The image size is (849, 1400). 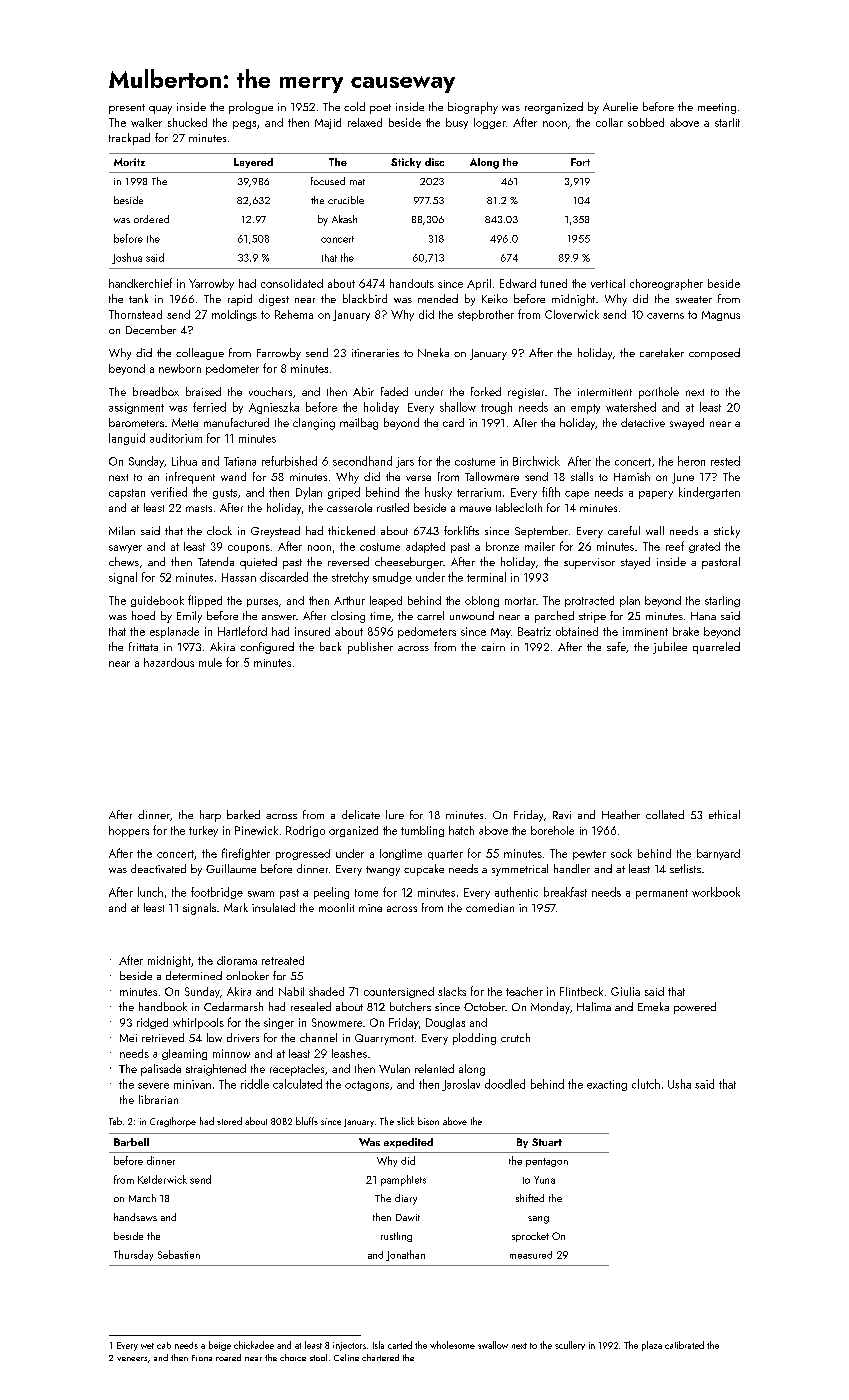 I want to click on Sebastien, so click(x=179, y=1254).
